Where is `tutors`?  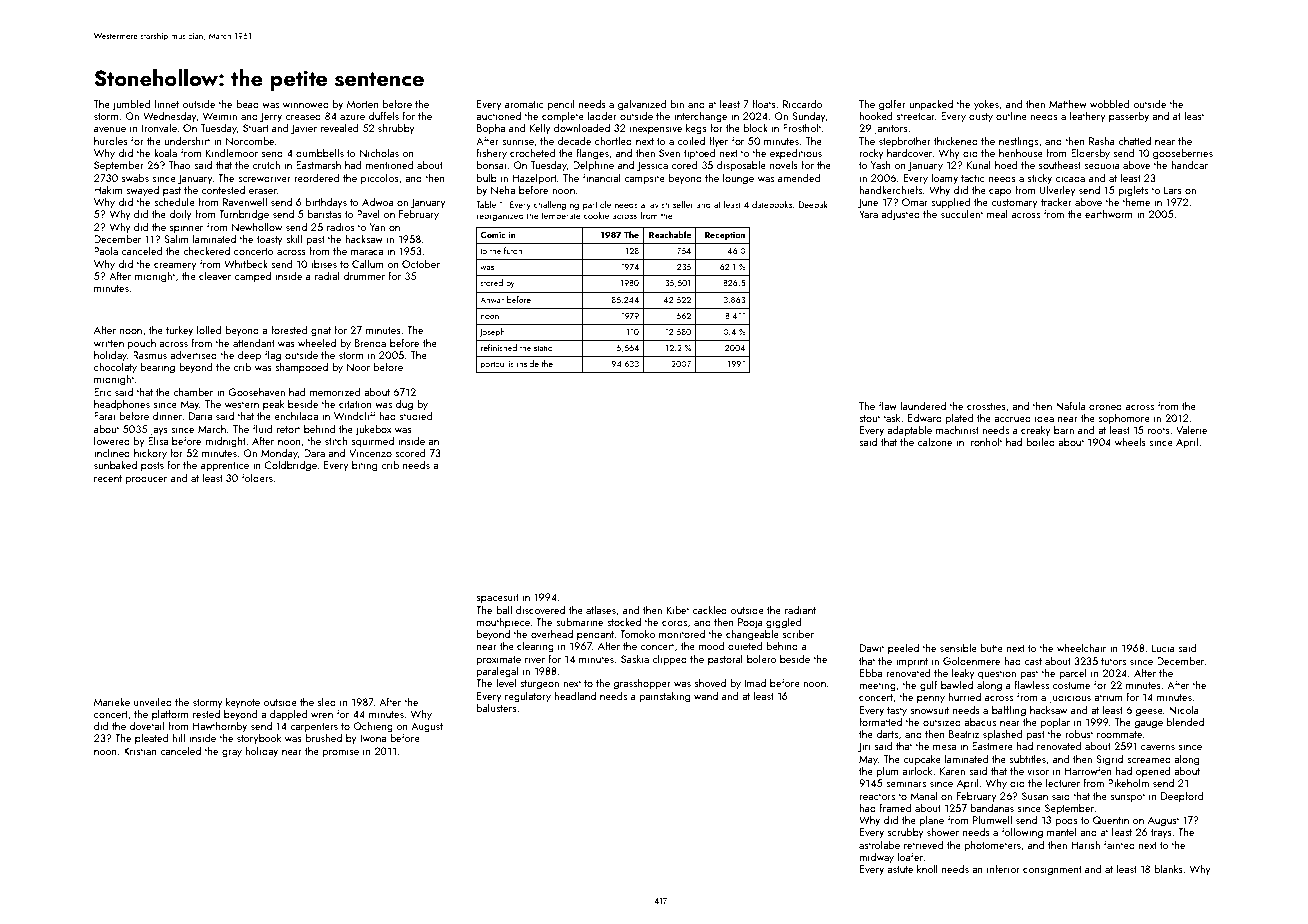 tutors is located at coordinates (1113, 661).
